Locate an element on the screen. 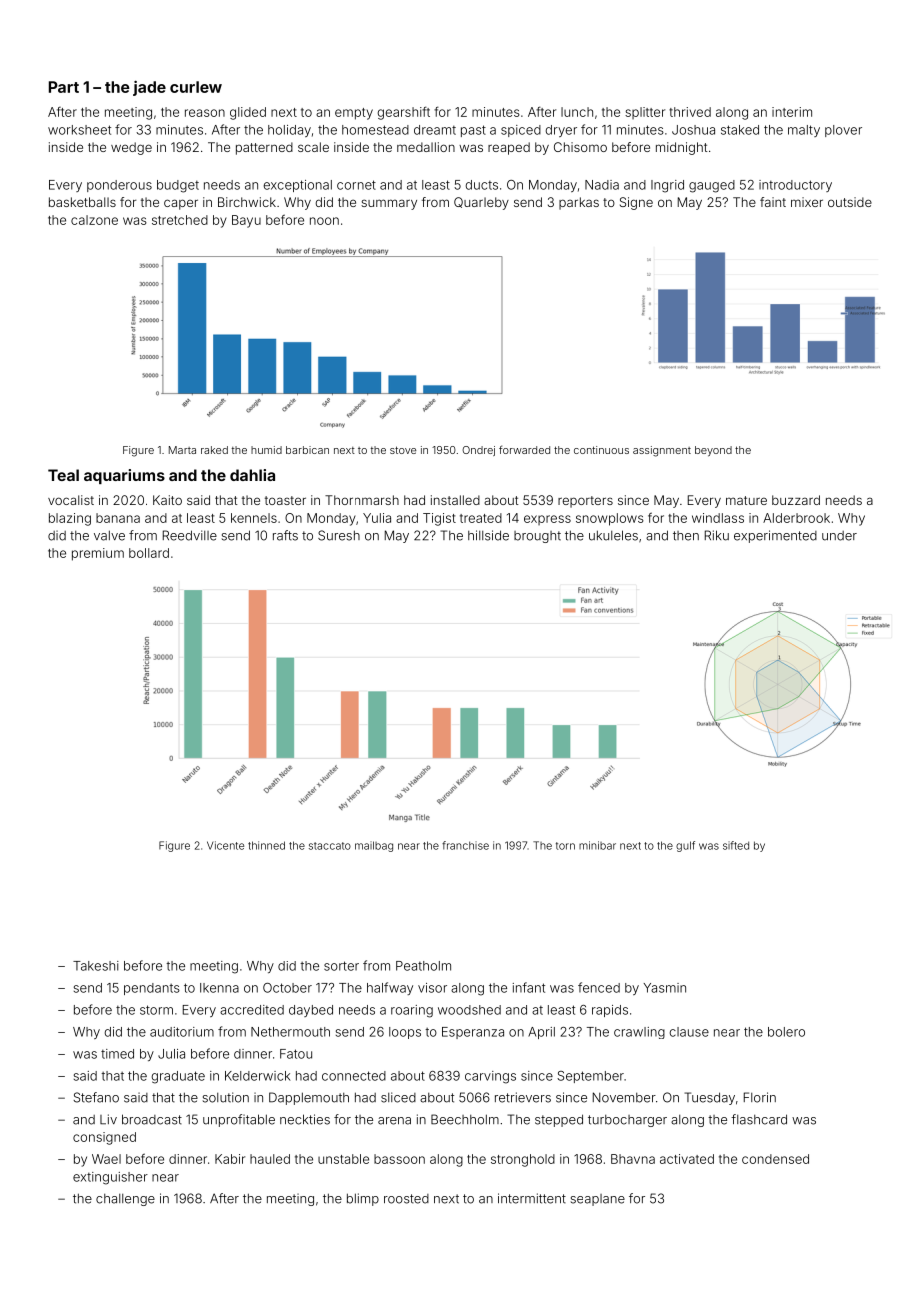 The image size is (924, 1308). mature is located at coordinates (746, 500).
